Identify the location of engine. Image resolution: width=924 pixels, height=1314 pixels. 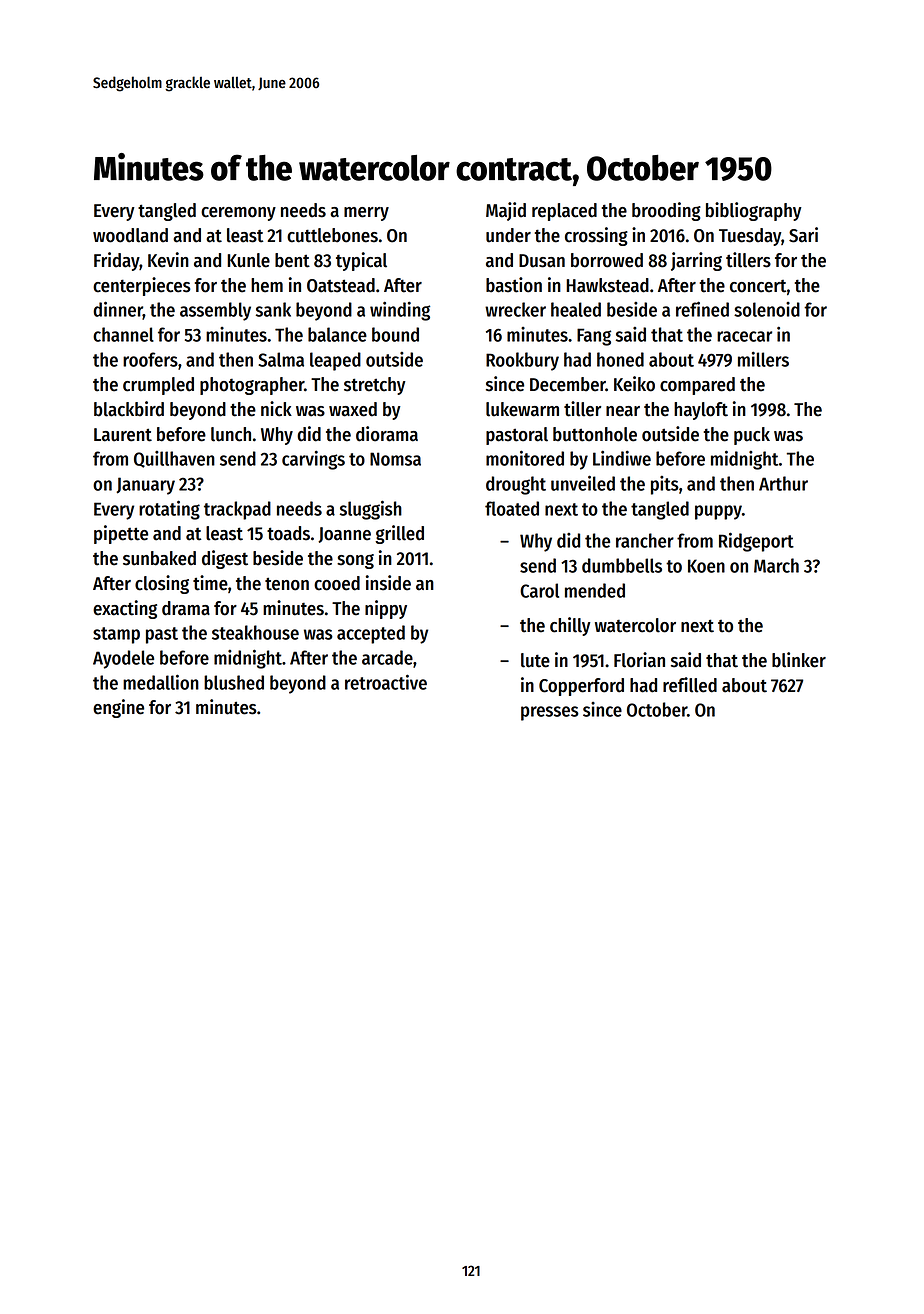
(118, 708).
